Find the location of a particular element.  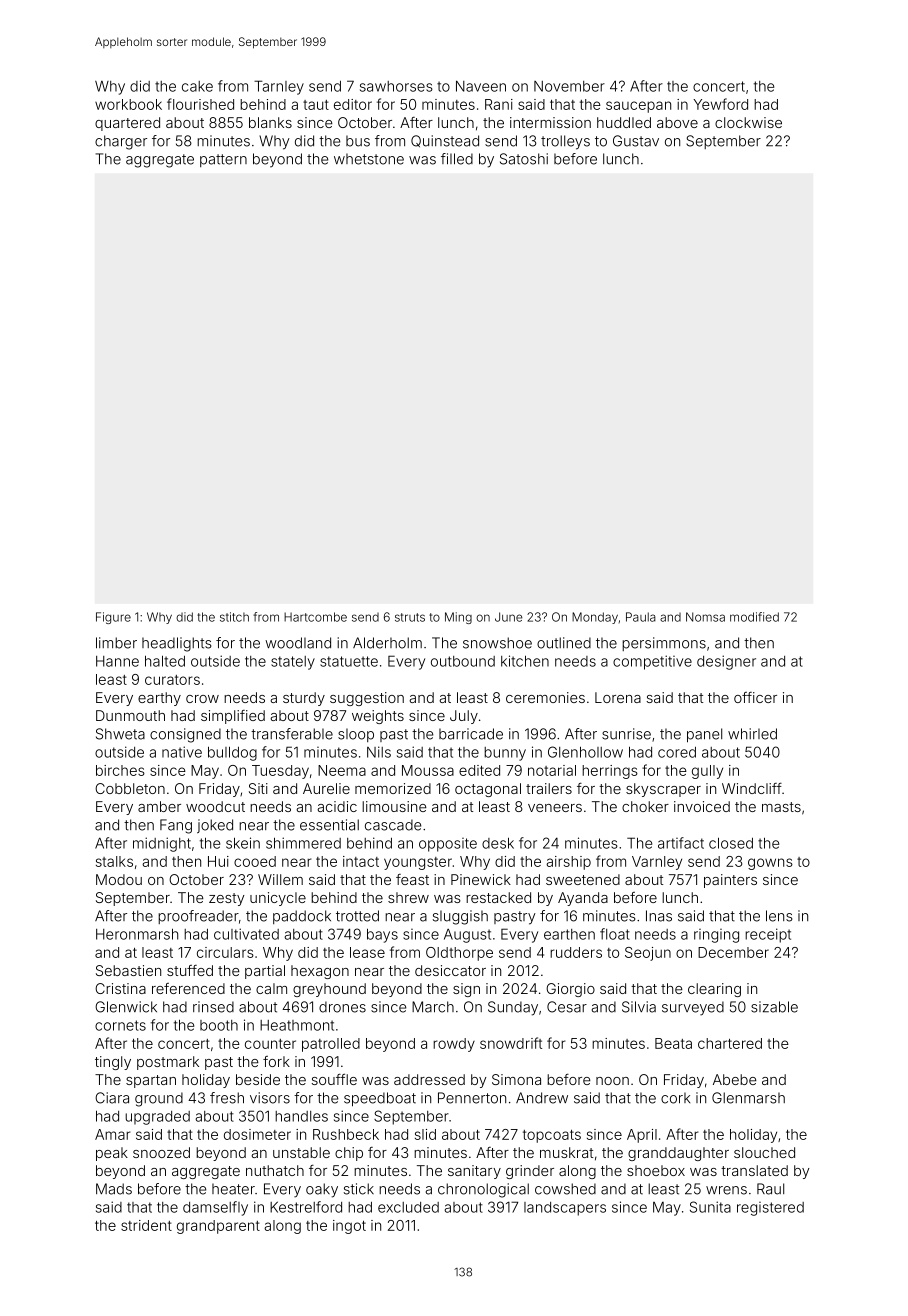

Satoshi is located at coordinates (524, 159).
